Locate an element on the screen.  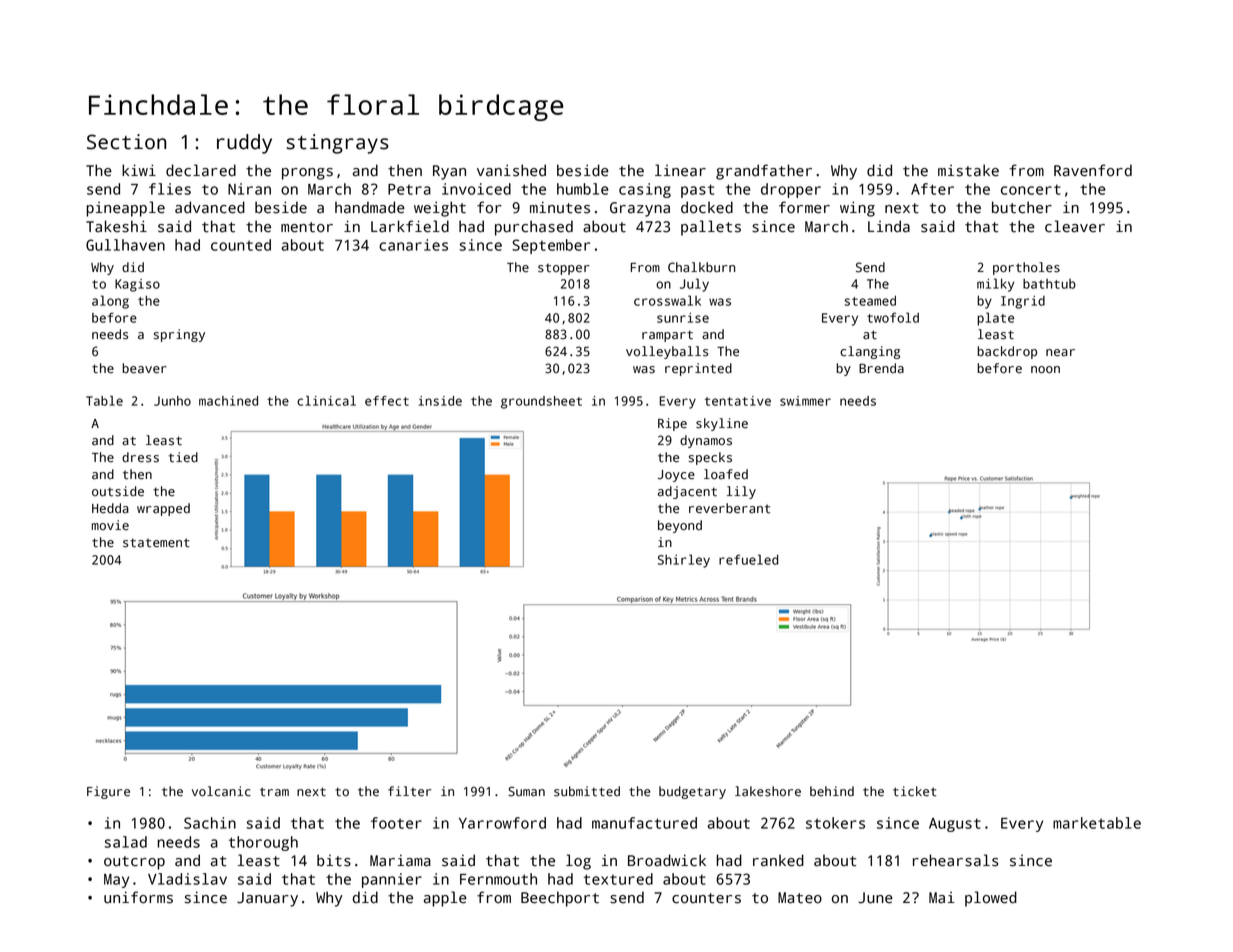
backdrop is located at coordinates (1007, 352).
